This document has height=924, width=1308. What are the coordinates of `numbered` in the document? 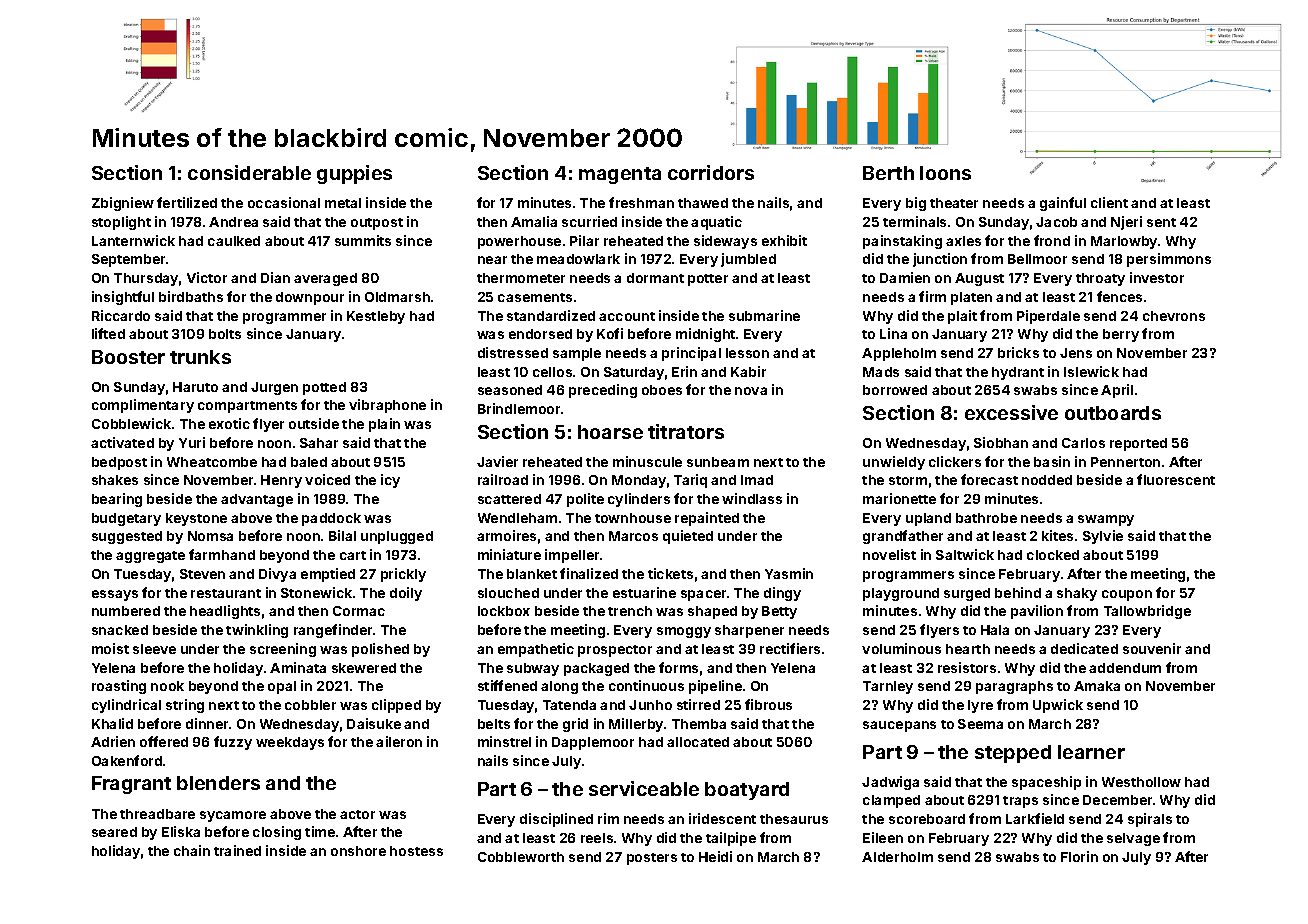 It's located at (126, 611).
